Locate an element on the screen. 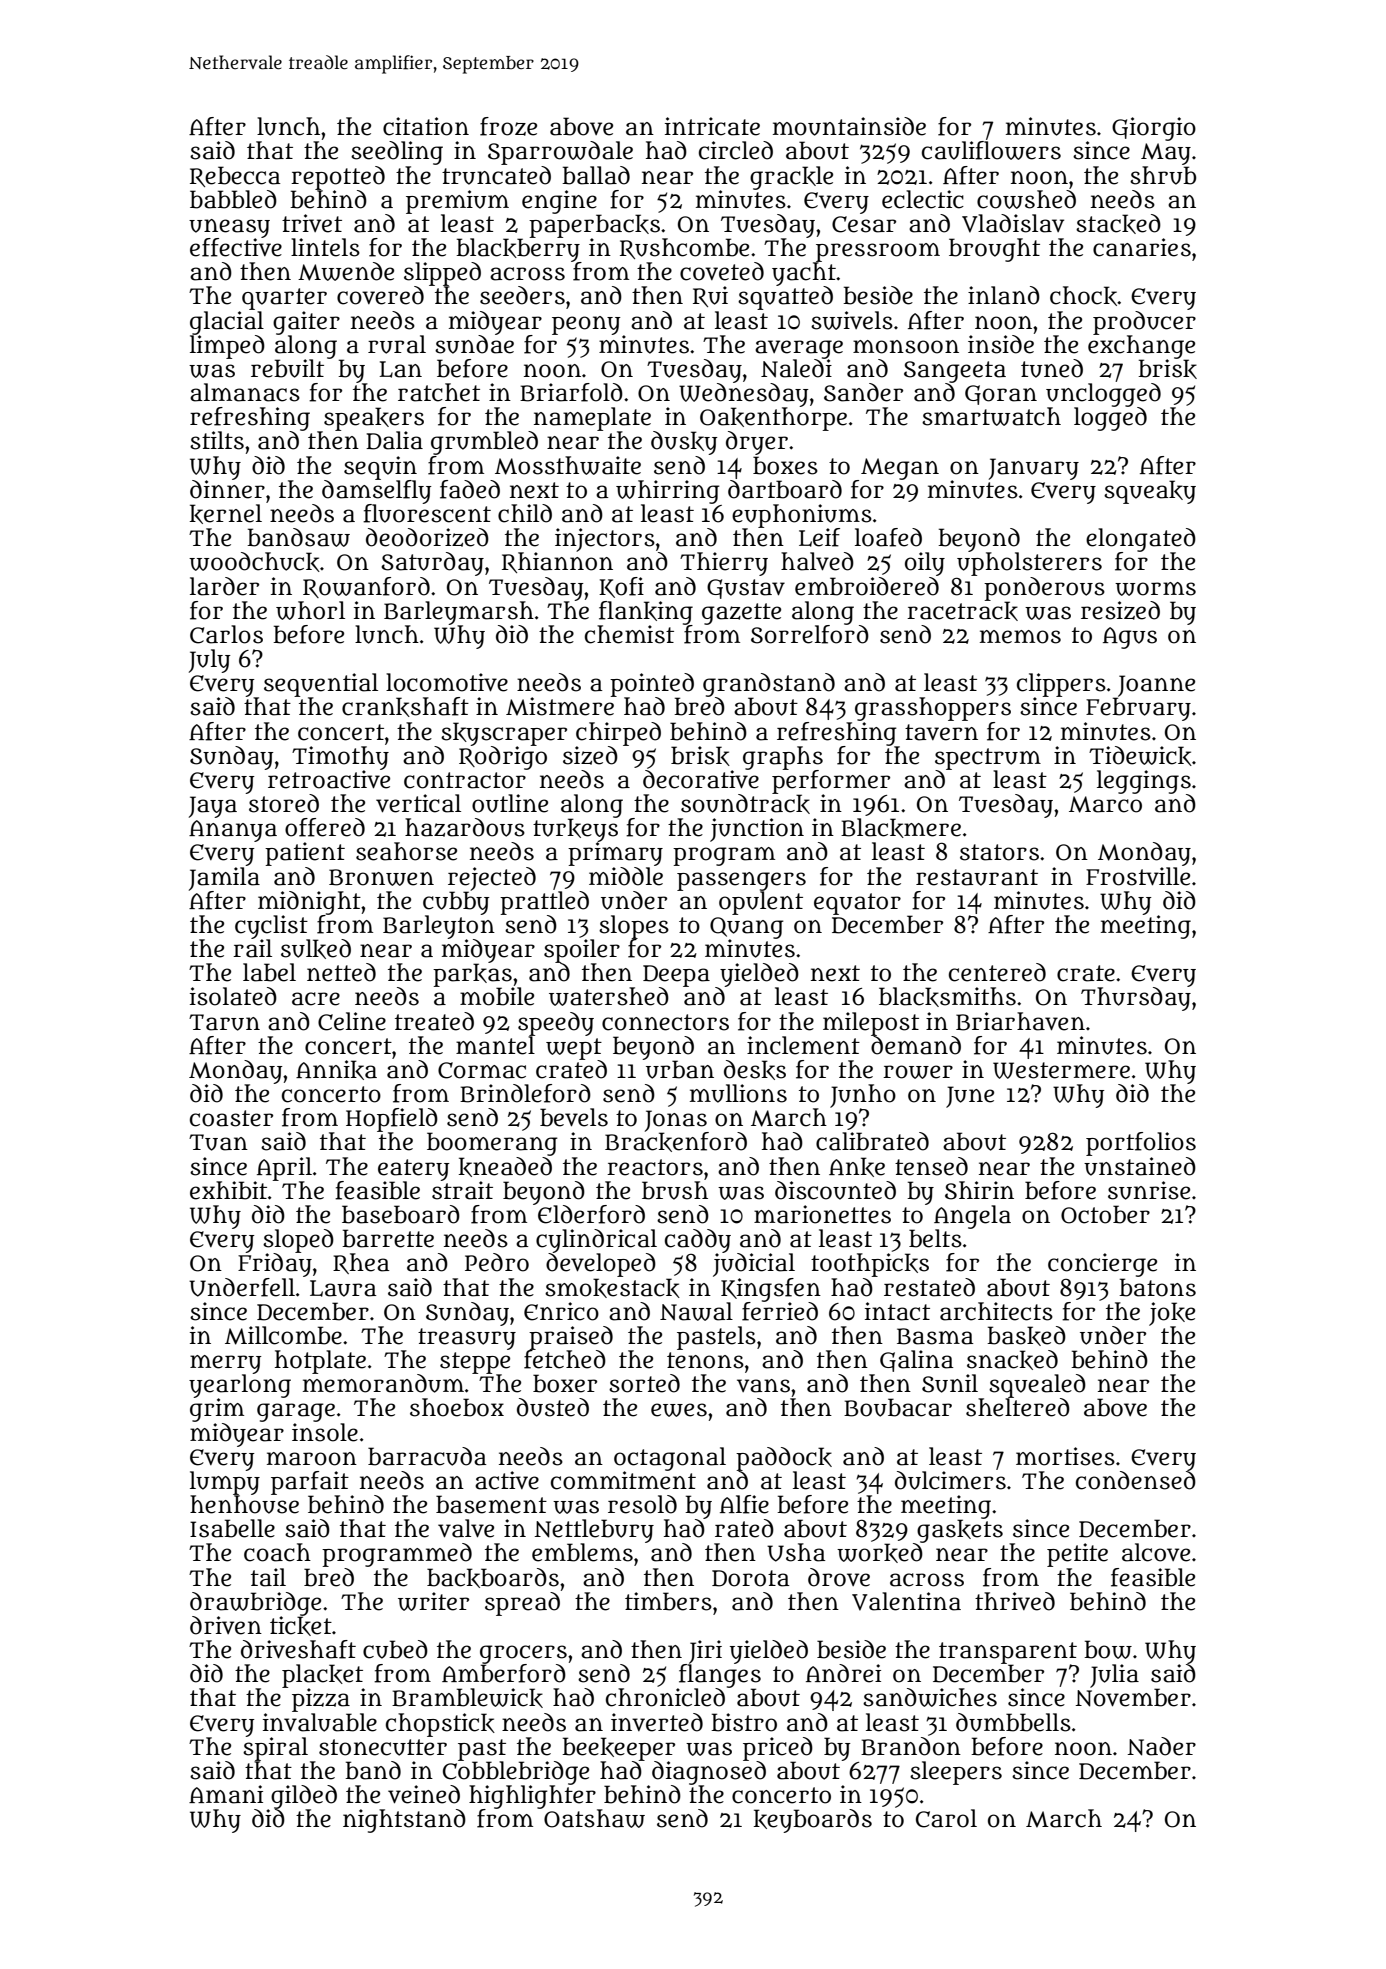 This screenshot has width=1386, height=1969. damselfly is located at coordinates (377, 491).
